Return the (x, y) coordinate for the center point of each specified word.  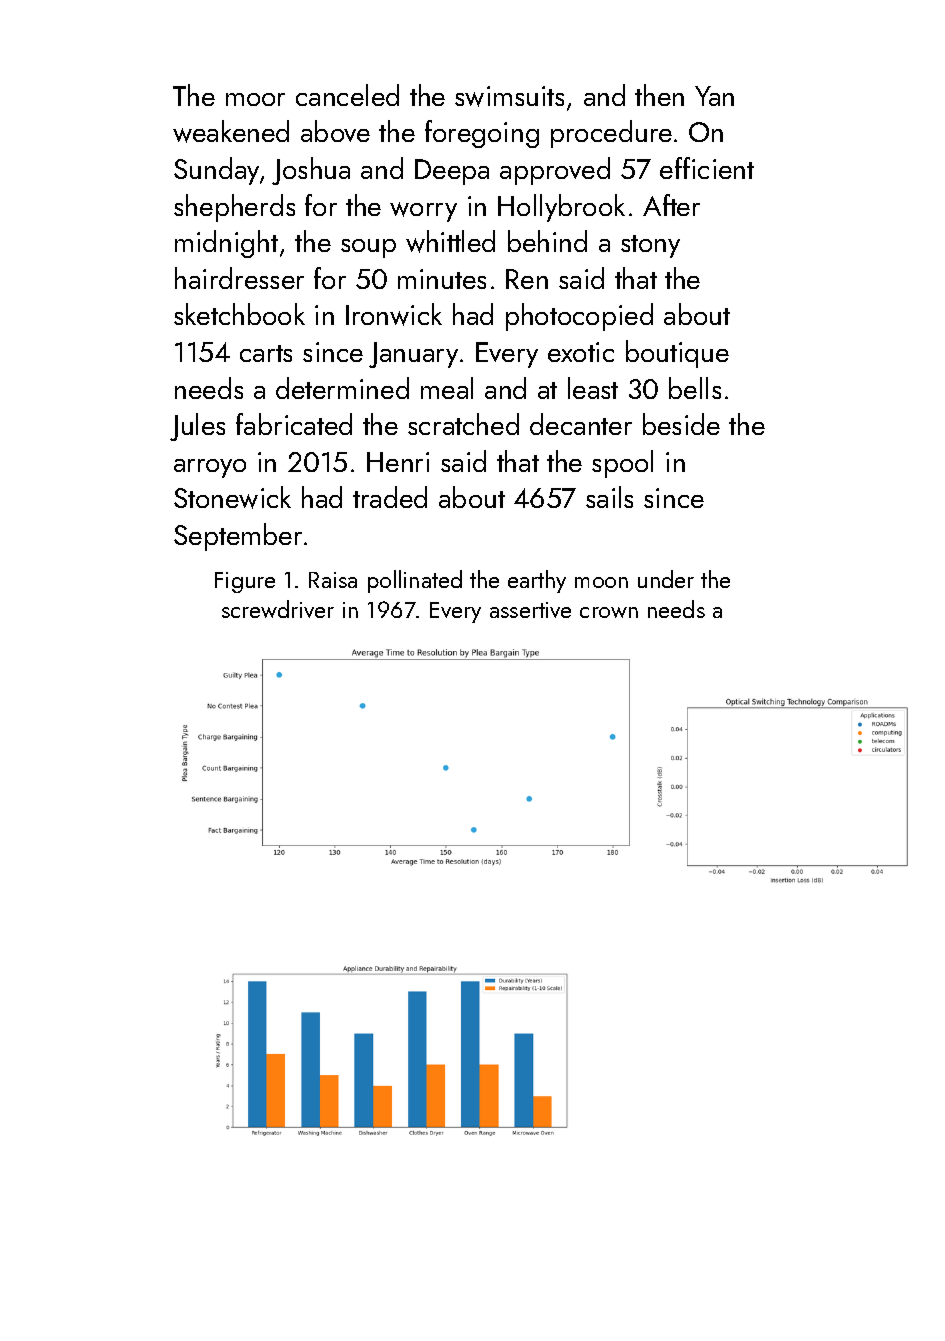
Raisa (333, 580)
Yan (714, 96)
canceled (347, 95)
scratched (463, 424)
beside (681, 424)
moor (255, 99)
